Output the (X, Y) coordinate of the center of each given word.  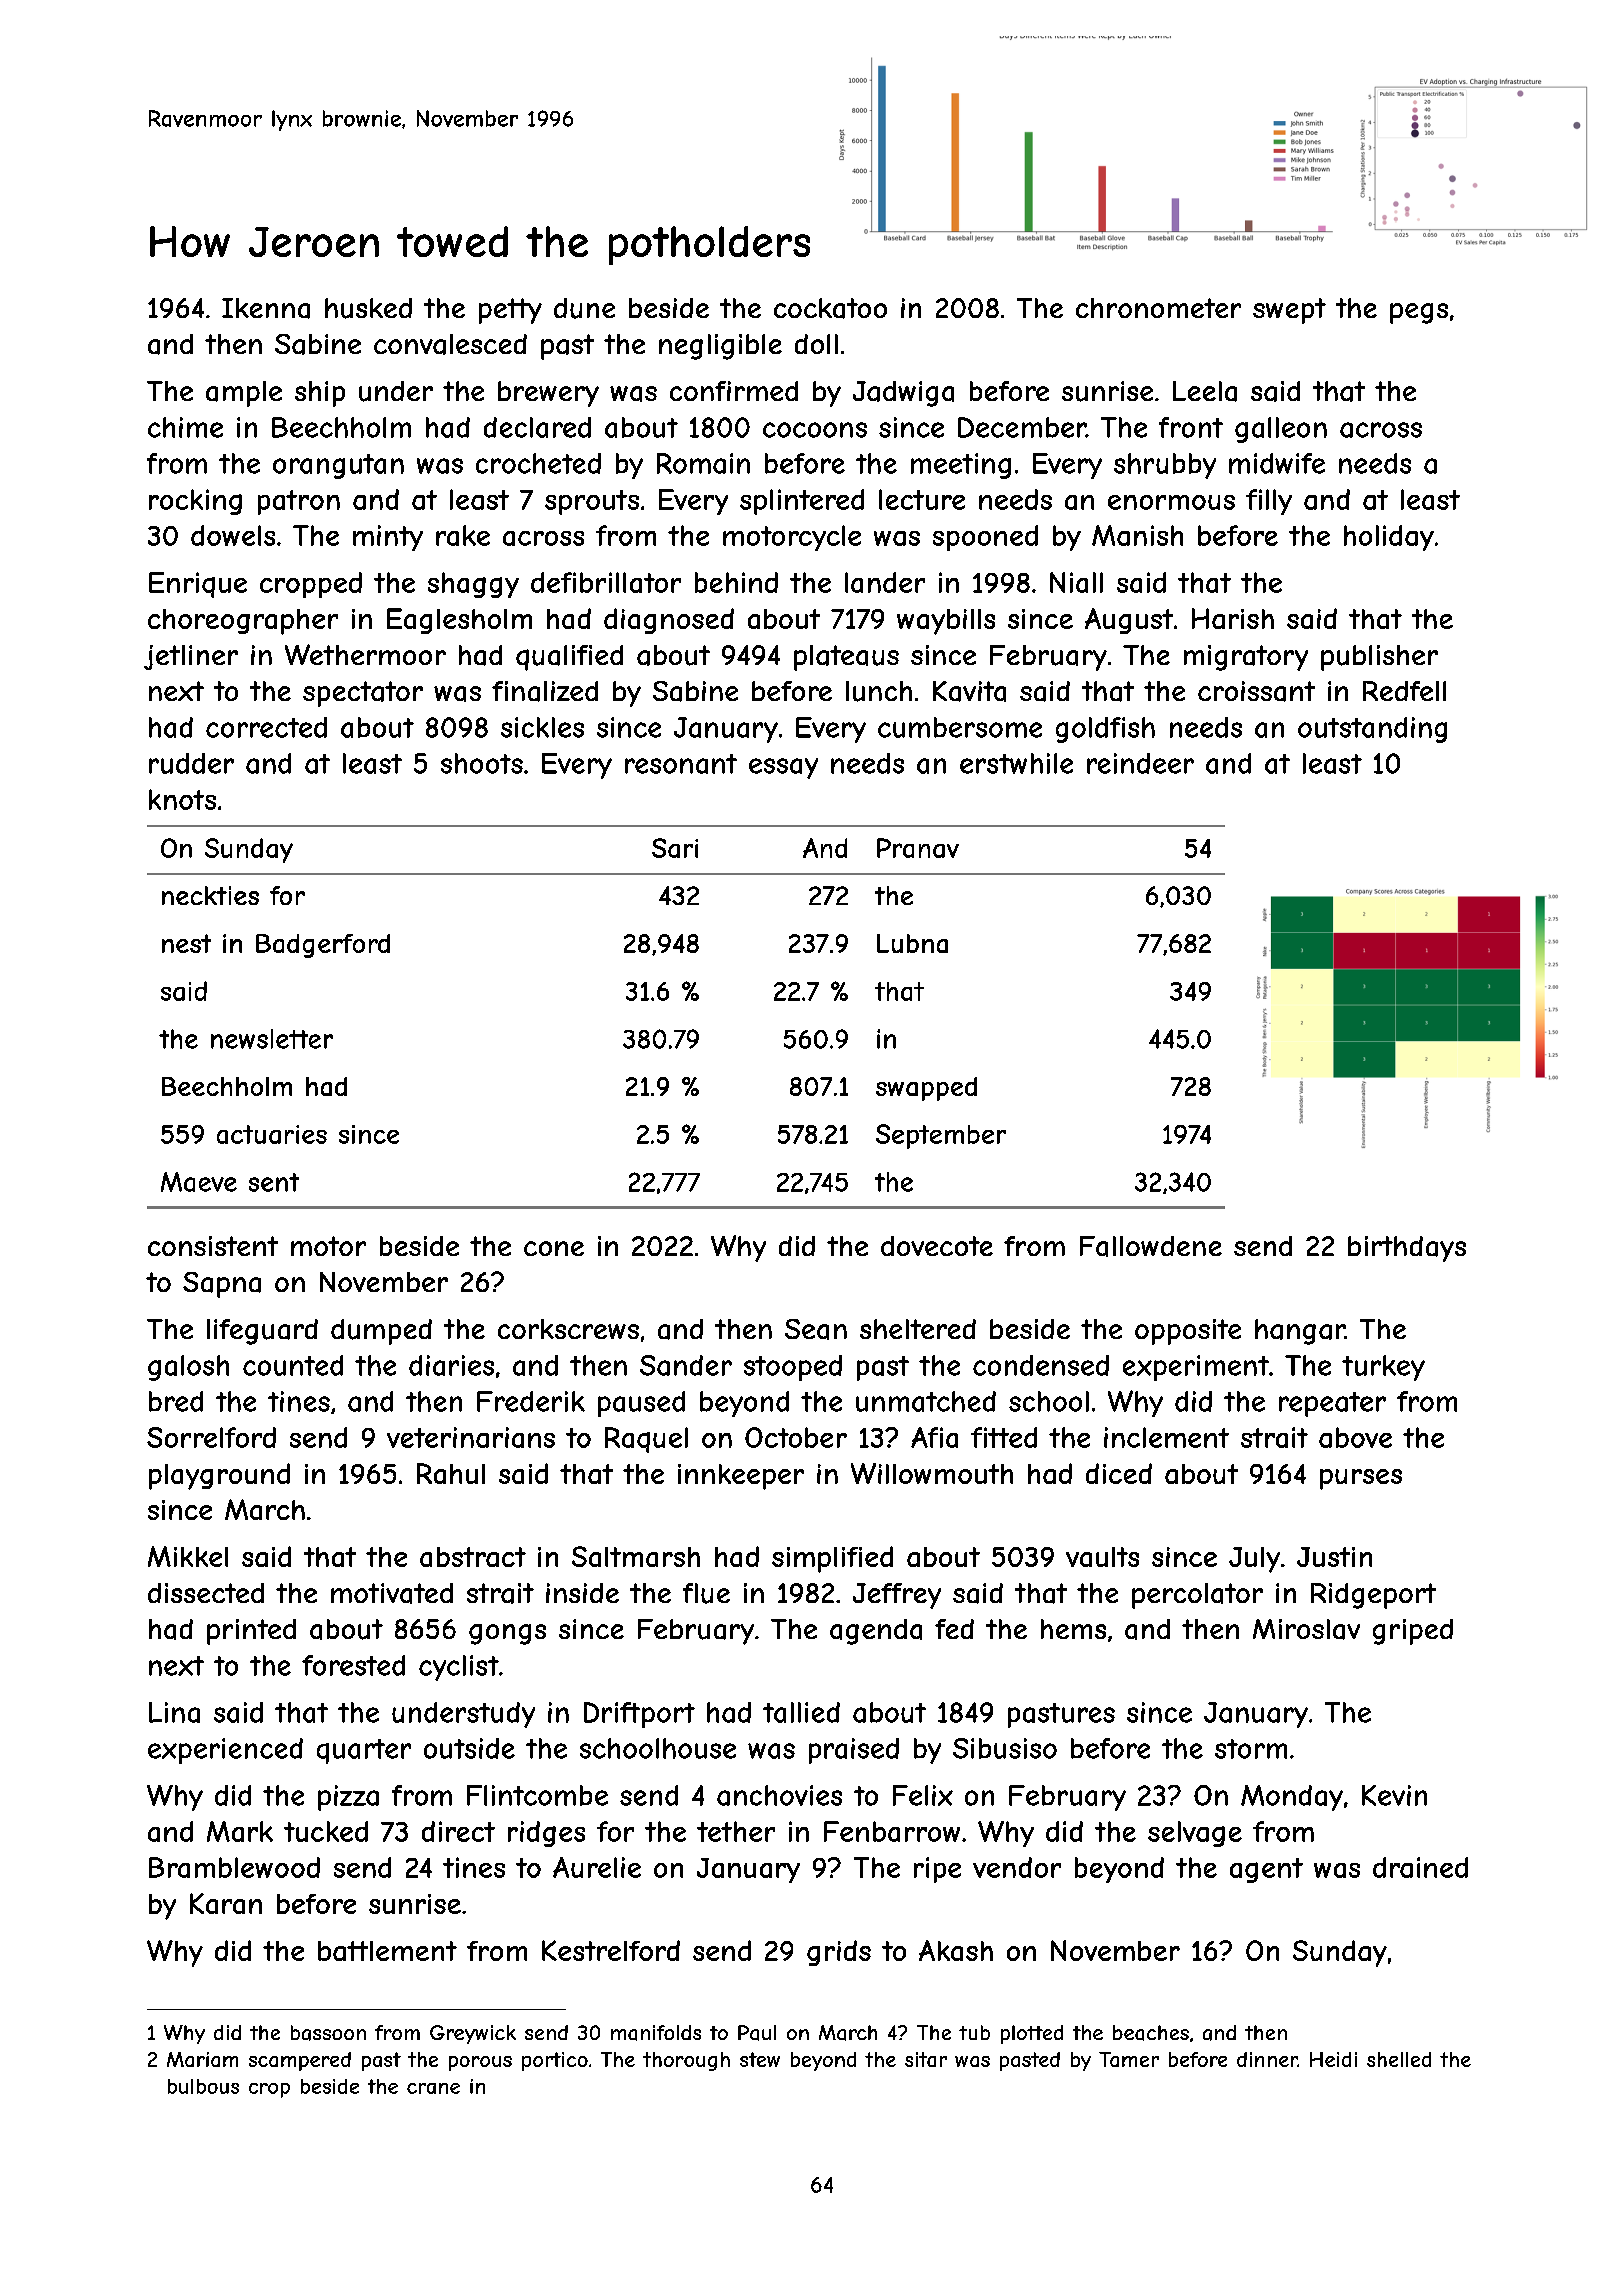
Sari (675, 848)
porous (480, 2063)
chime (185, 427)
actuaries (272, 1134)
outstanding (1372, 730)
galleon (1281, 430)
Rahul (451, 1473)
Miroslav (1306, 1629)
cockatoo (830, 308)
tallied (801, 1712)
